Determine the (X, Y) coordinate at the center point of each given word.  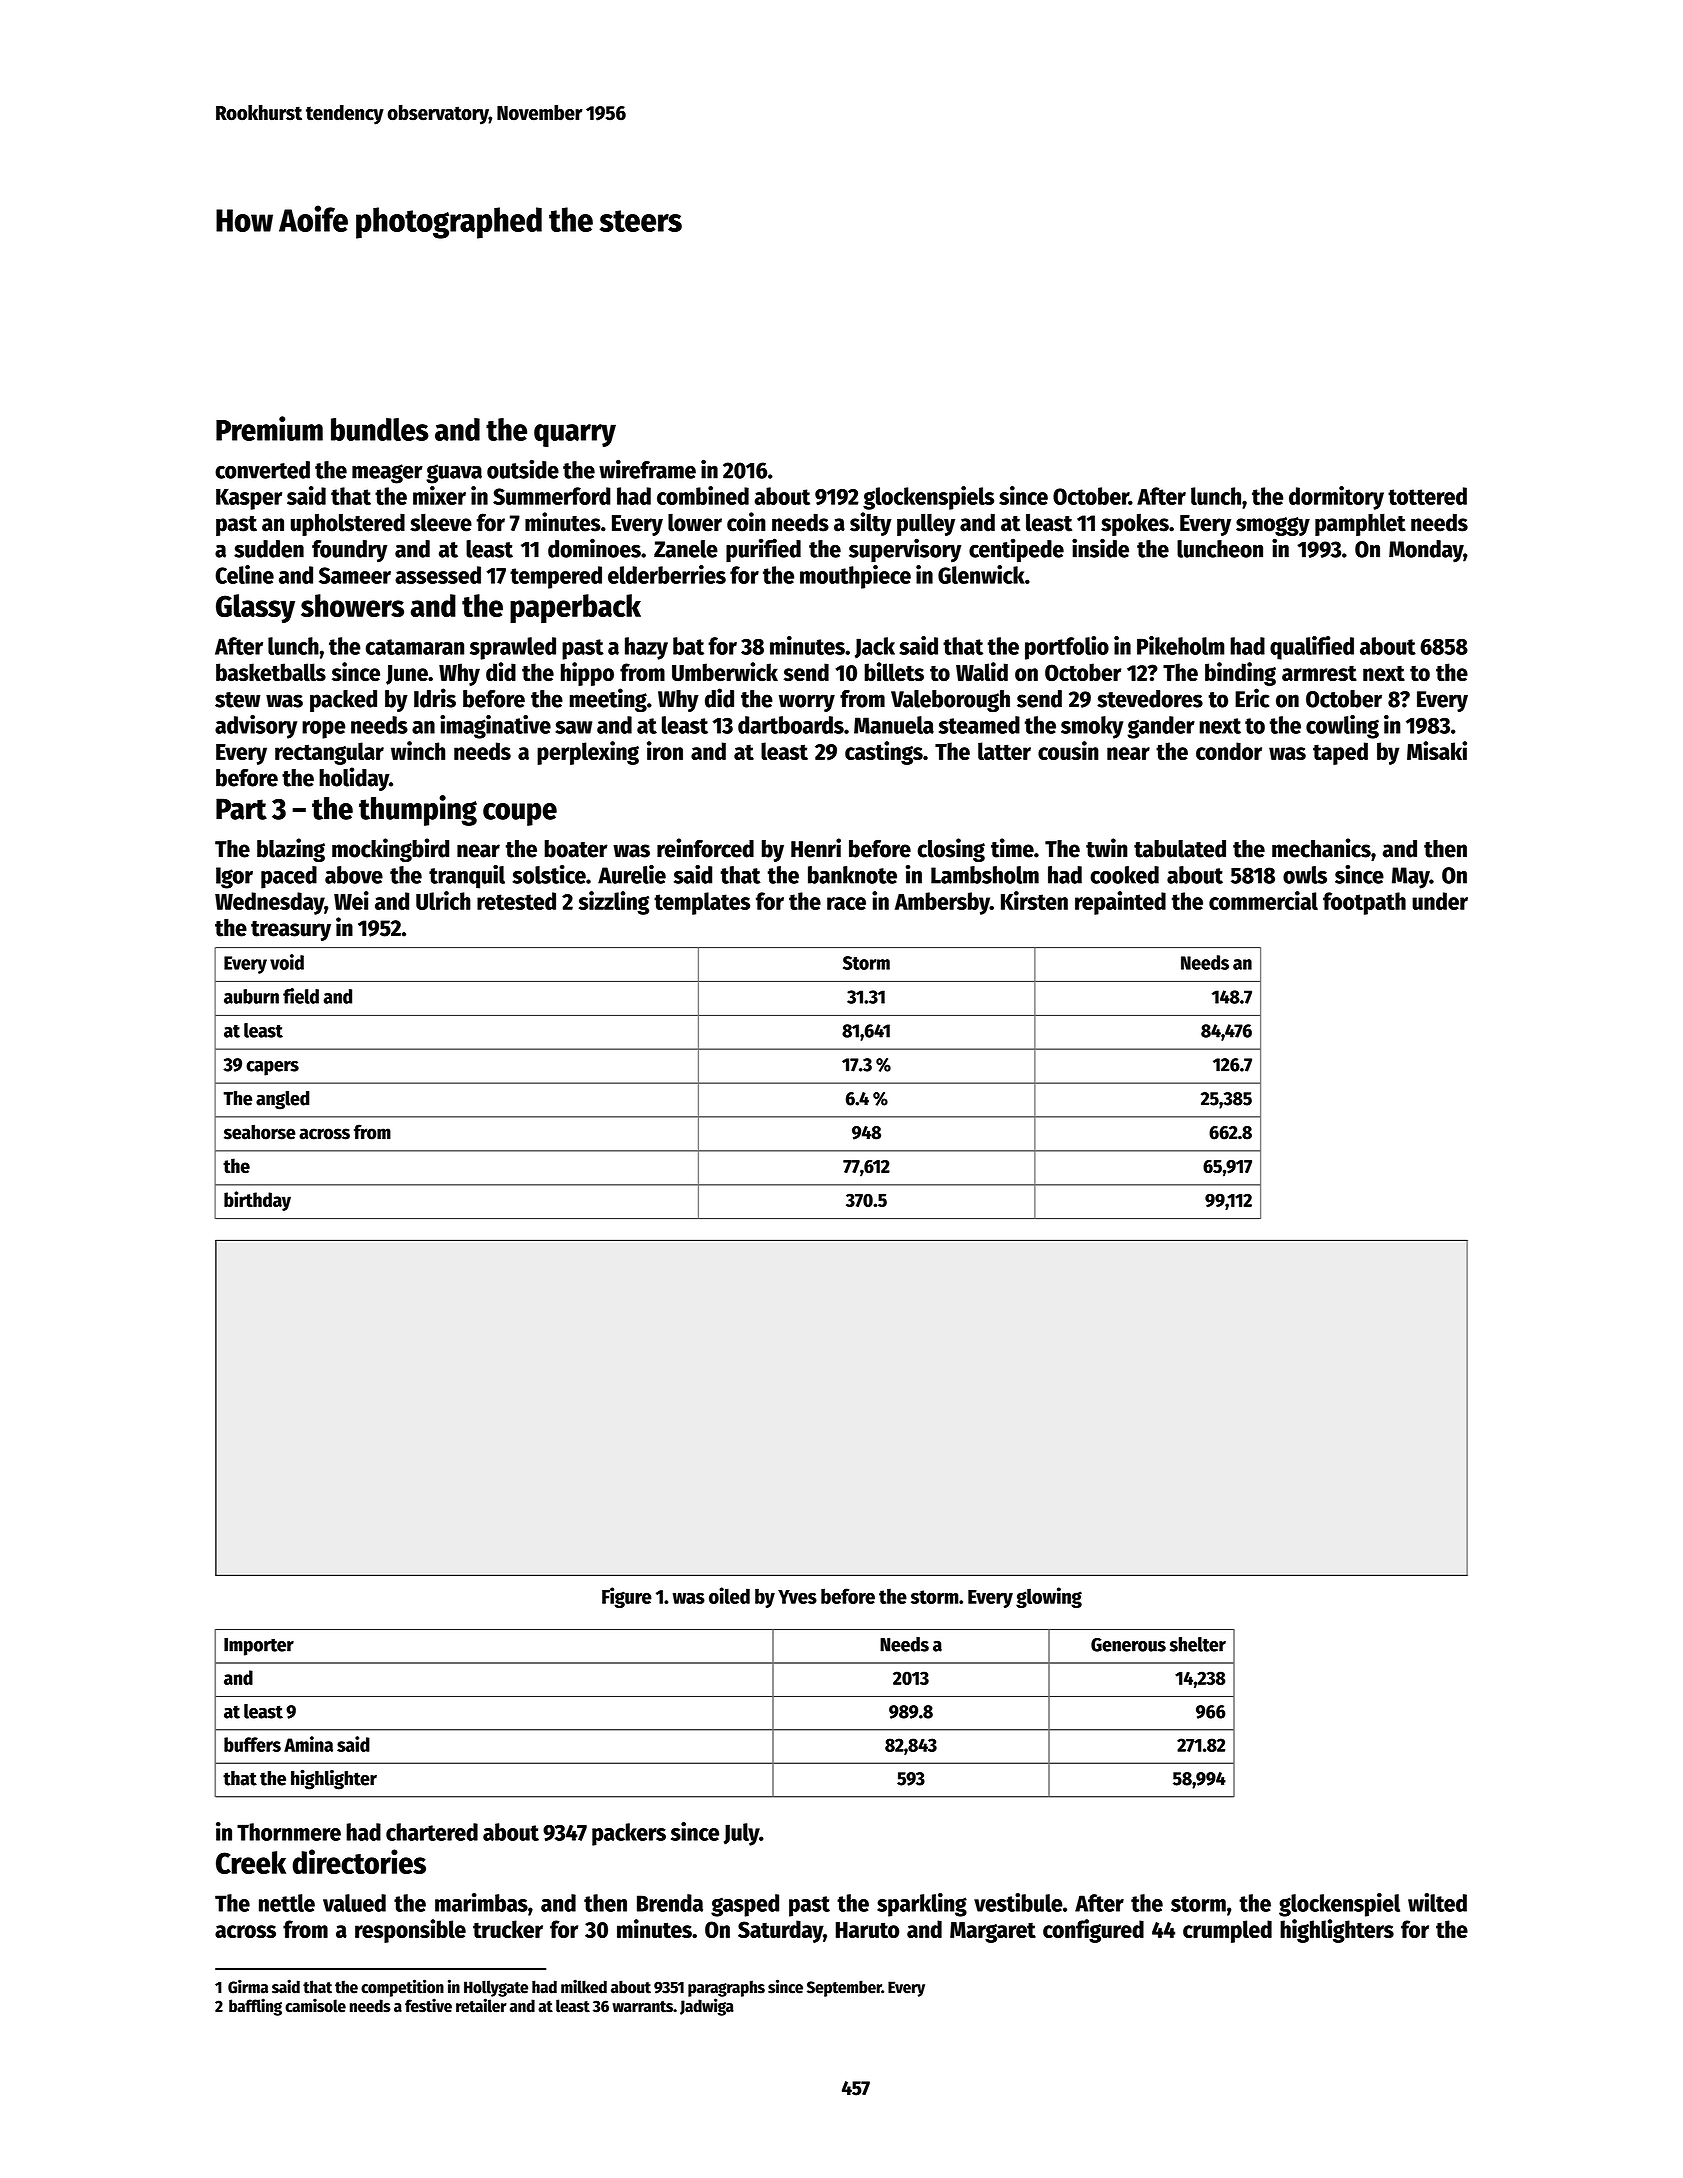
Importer (259, 1647)
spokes (1135, 525)
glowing (1049, 1597)
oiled (729, 1595)
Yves (797, 1597)
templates (702, 903)
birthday (257, 1201)
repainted (1120, 903)
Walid (982, 672)
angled (283, 1100)
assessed (438, 575)
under (1440, 901)
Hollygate (496, 1988)
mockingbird (390, 850)
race (846, 903)
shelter (1198, 1644)
